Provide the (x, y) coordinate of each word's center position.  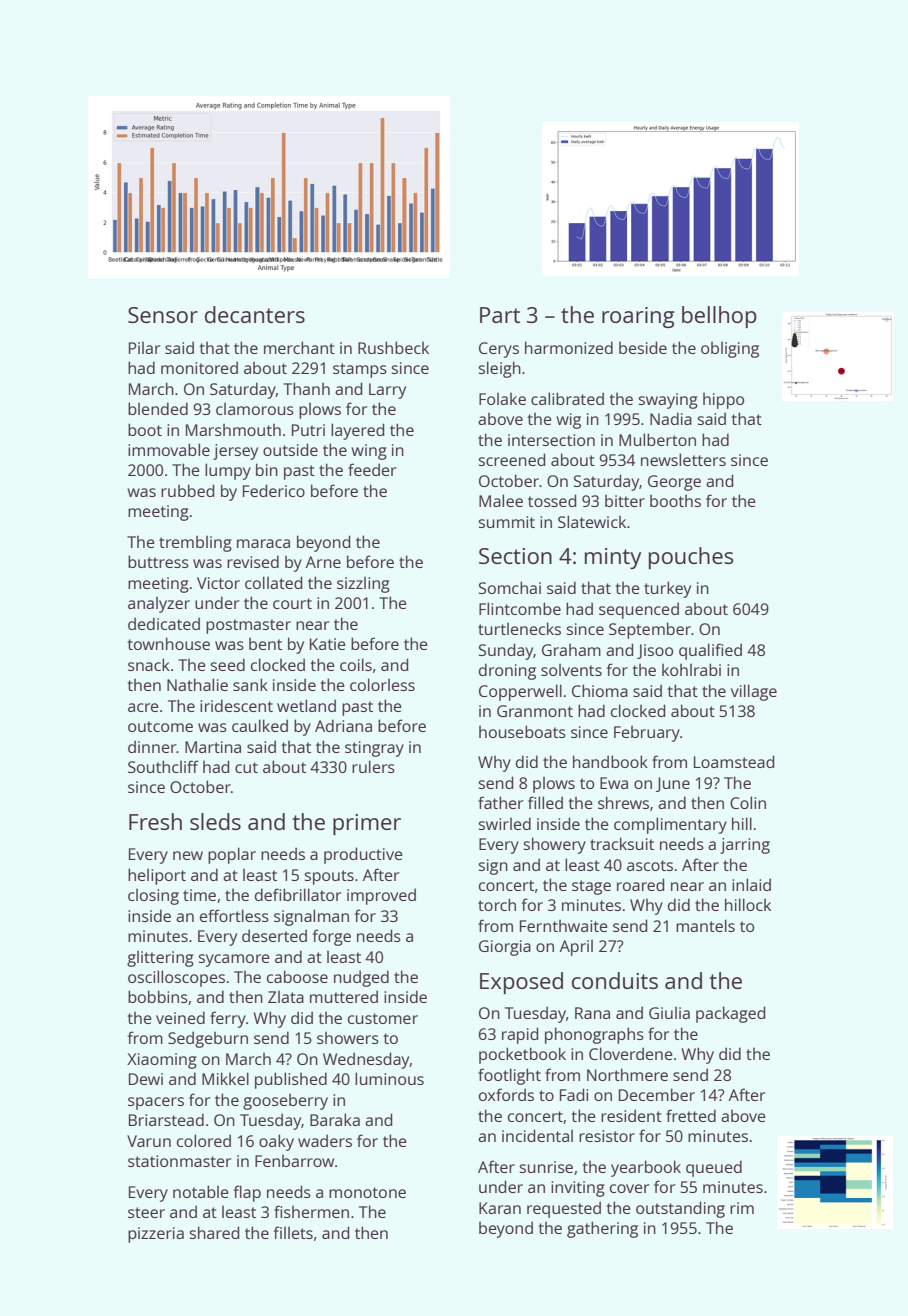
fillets (293, 1232)
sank (250, 684)
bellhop (719, 317)
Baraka (335, 1119)
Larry (387, 391)
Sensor (163, 315)
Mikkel (225, 1078)
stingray (374, 749)
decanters (255, 314)
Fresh (155, 821)
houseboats (522, 731)
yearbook (646, 1168)
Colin (748, 802)
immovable (169, 449)
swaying (668, 401)
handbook (610, 761)
